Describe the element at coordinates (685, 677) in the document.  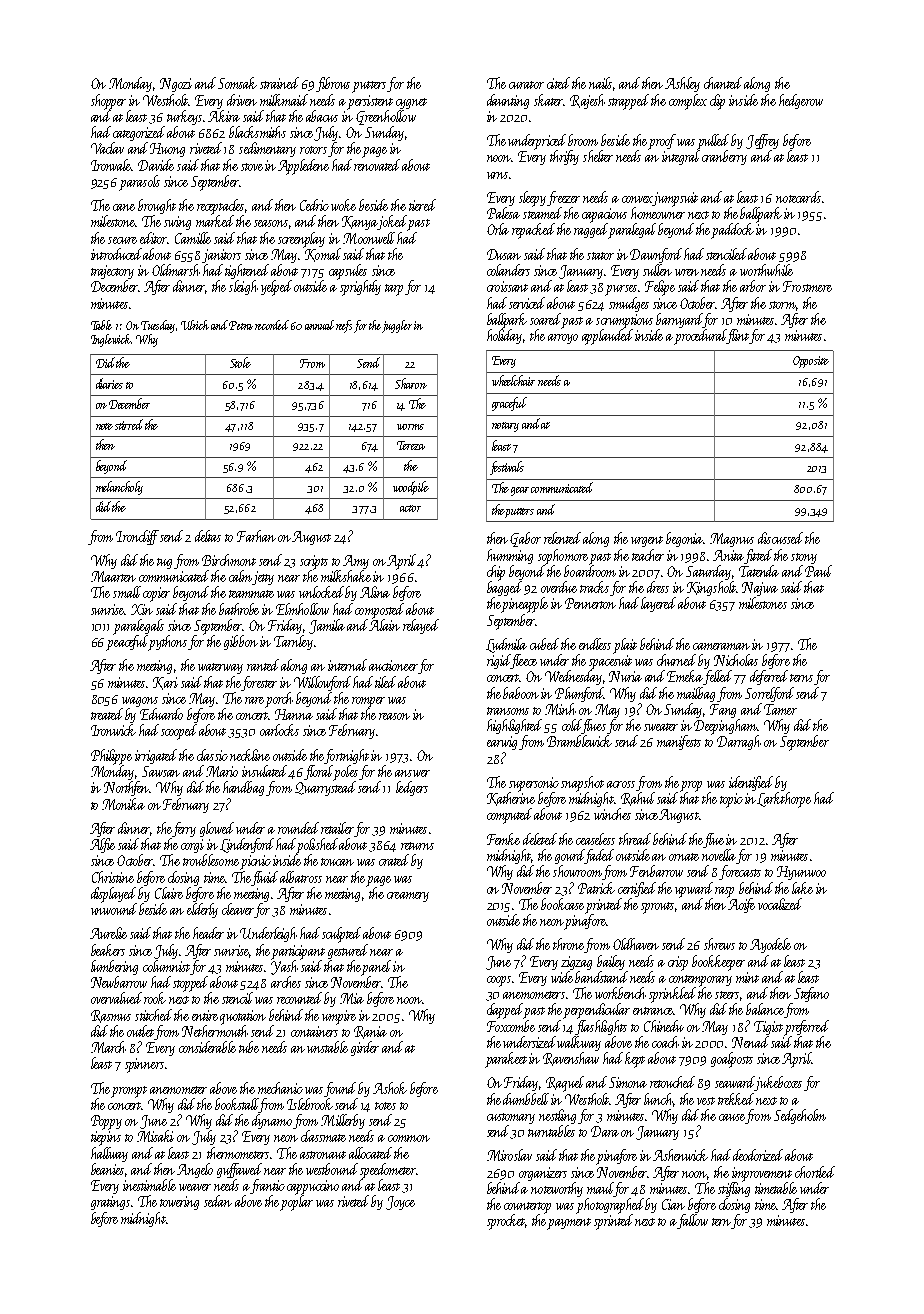
I see `Emeka` at that location.
